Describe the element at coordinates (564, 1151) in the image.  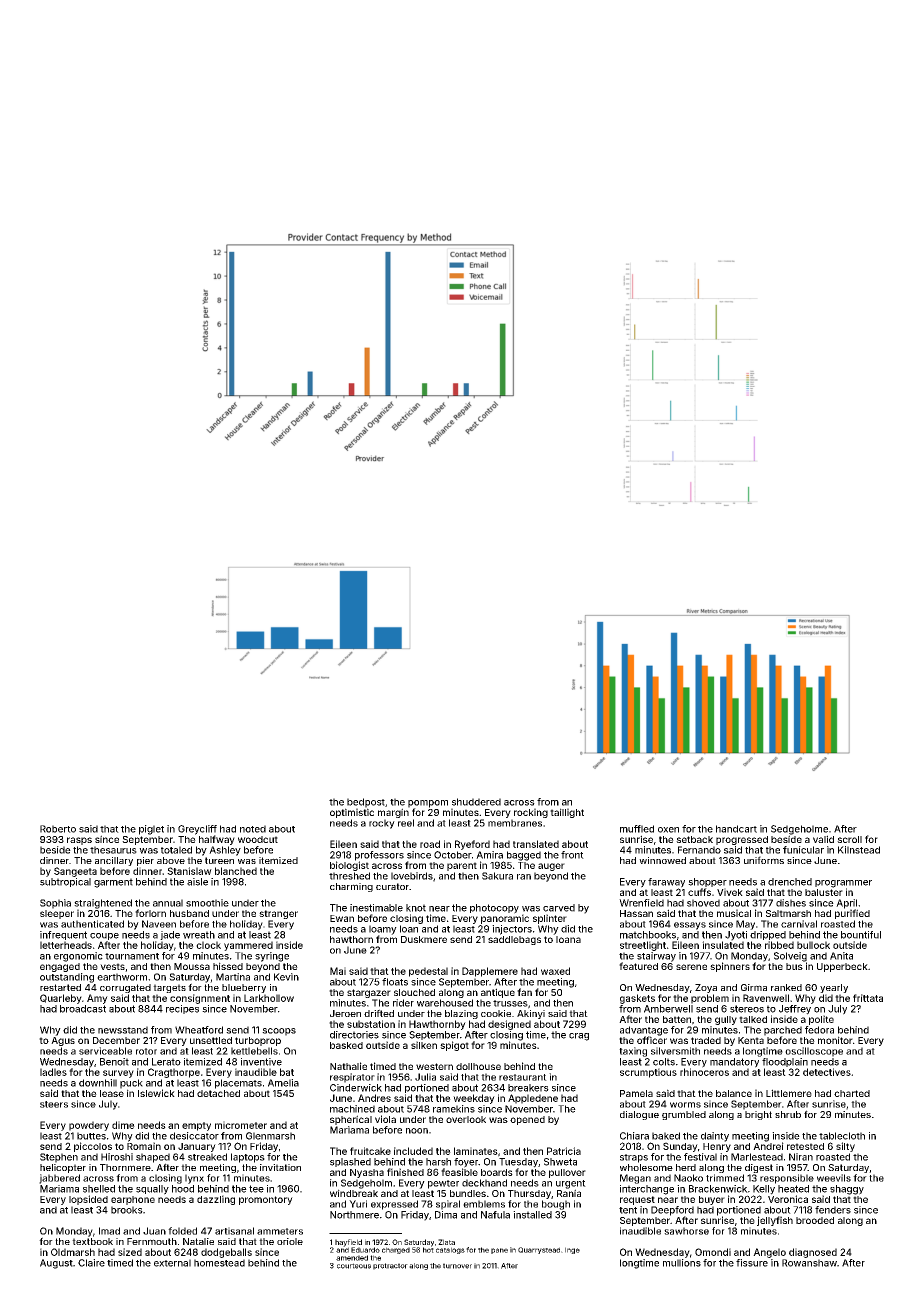
I see `Patricia` at that location.
